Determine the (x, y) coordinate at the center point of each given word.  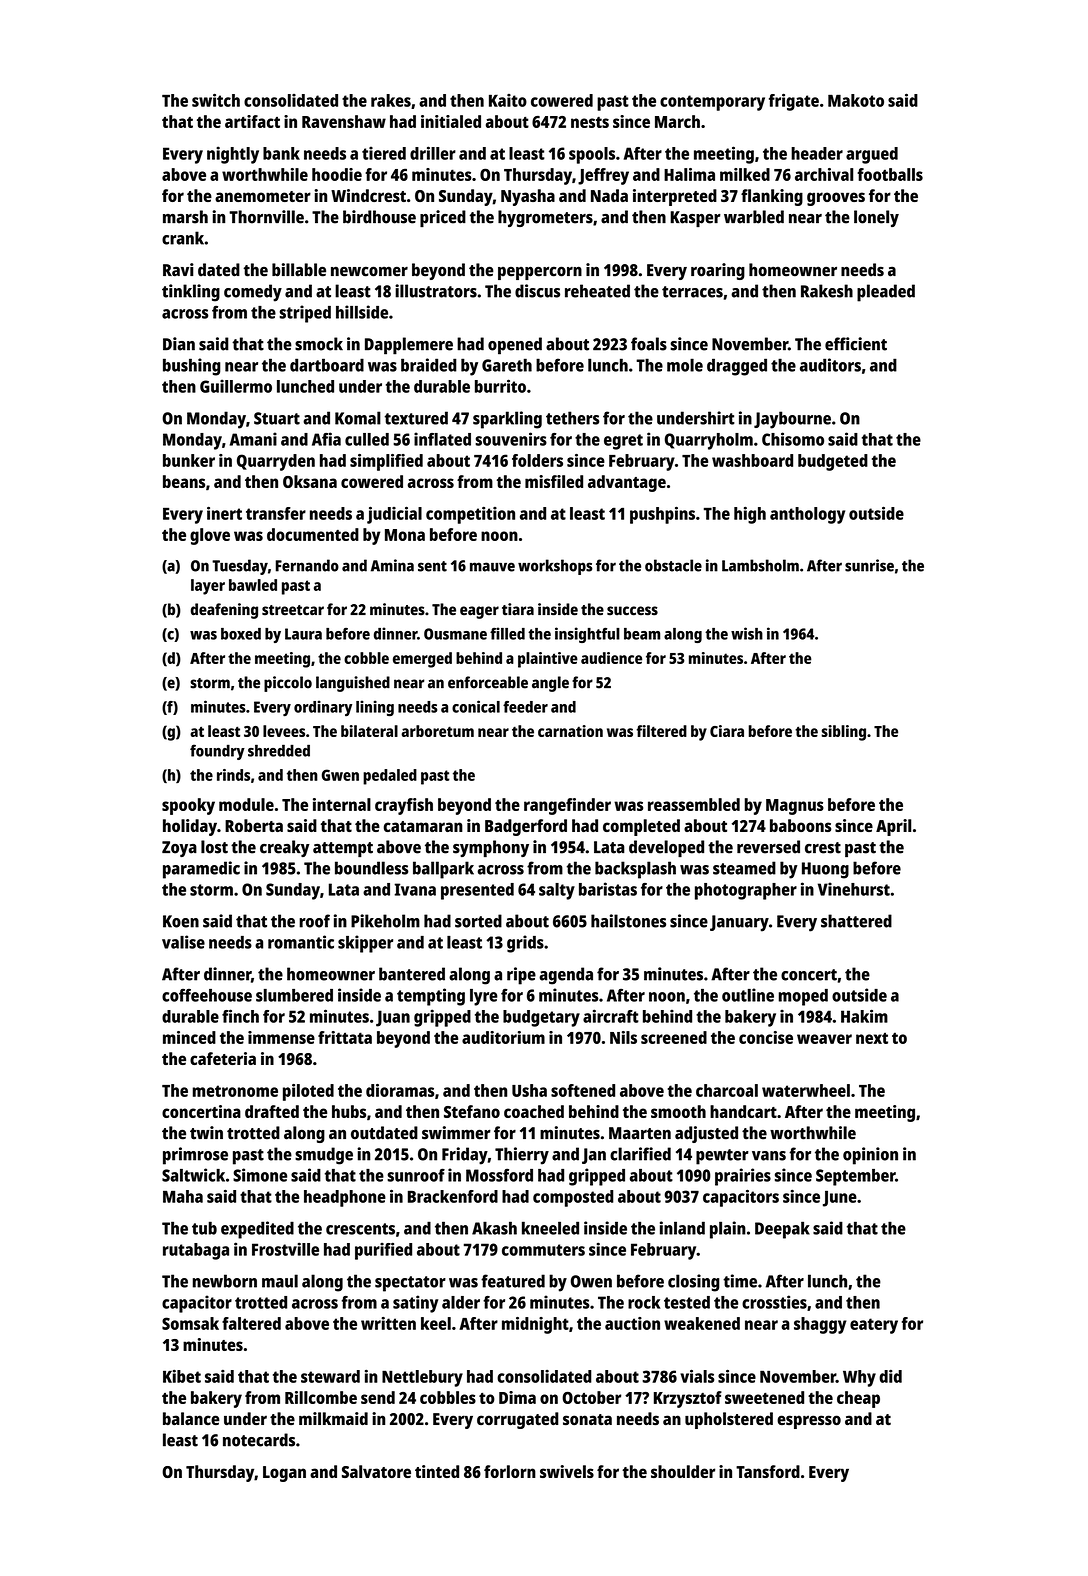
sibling (843, 733)
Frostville (285, 1249)
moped (803, 997)
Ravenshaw (344, 121)
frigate (794, 102)
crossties (774, 1302)
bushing (192, 367)
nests (590, 122)
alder (461, 1302)
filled (507, 633)
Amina (392, 565)
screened (674, 1037)
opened (515, 346)
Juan (393, 1018)
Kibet (182, 1376)
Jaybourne (792, 420)
